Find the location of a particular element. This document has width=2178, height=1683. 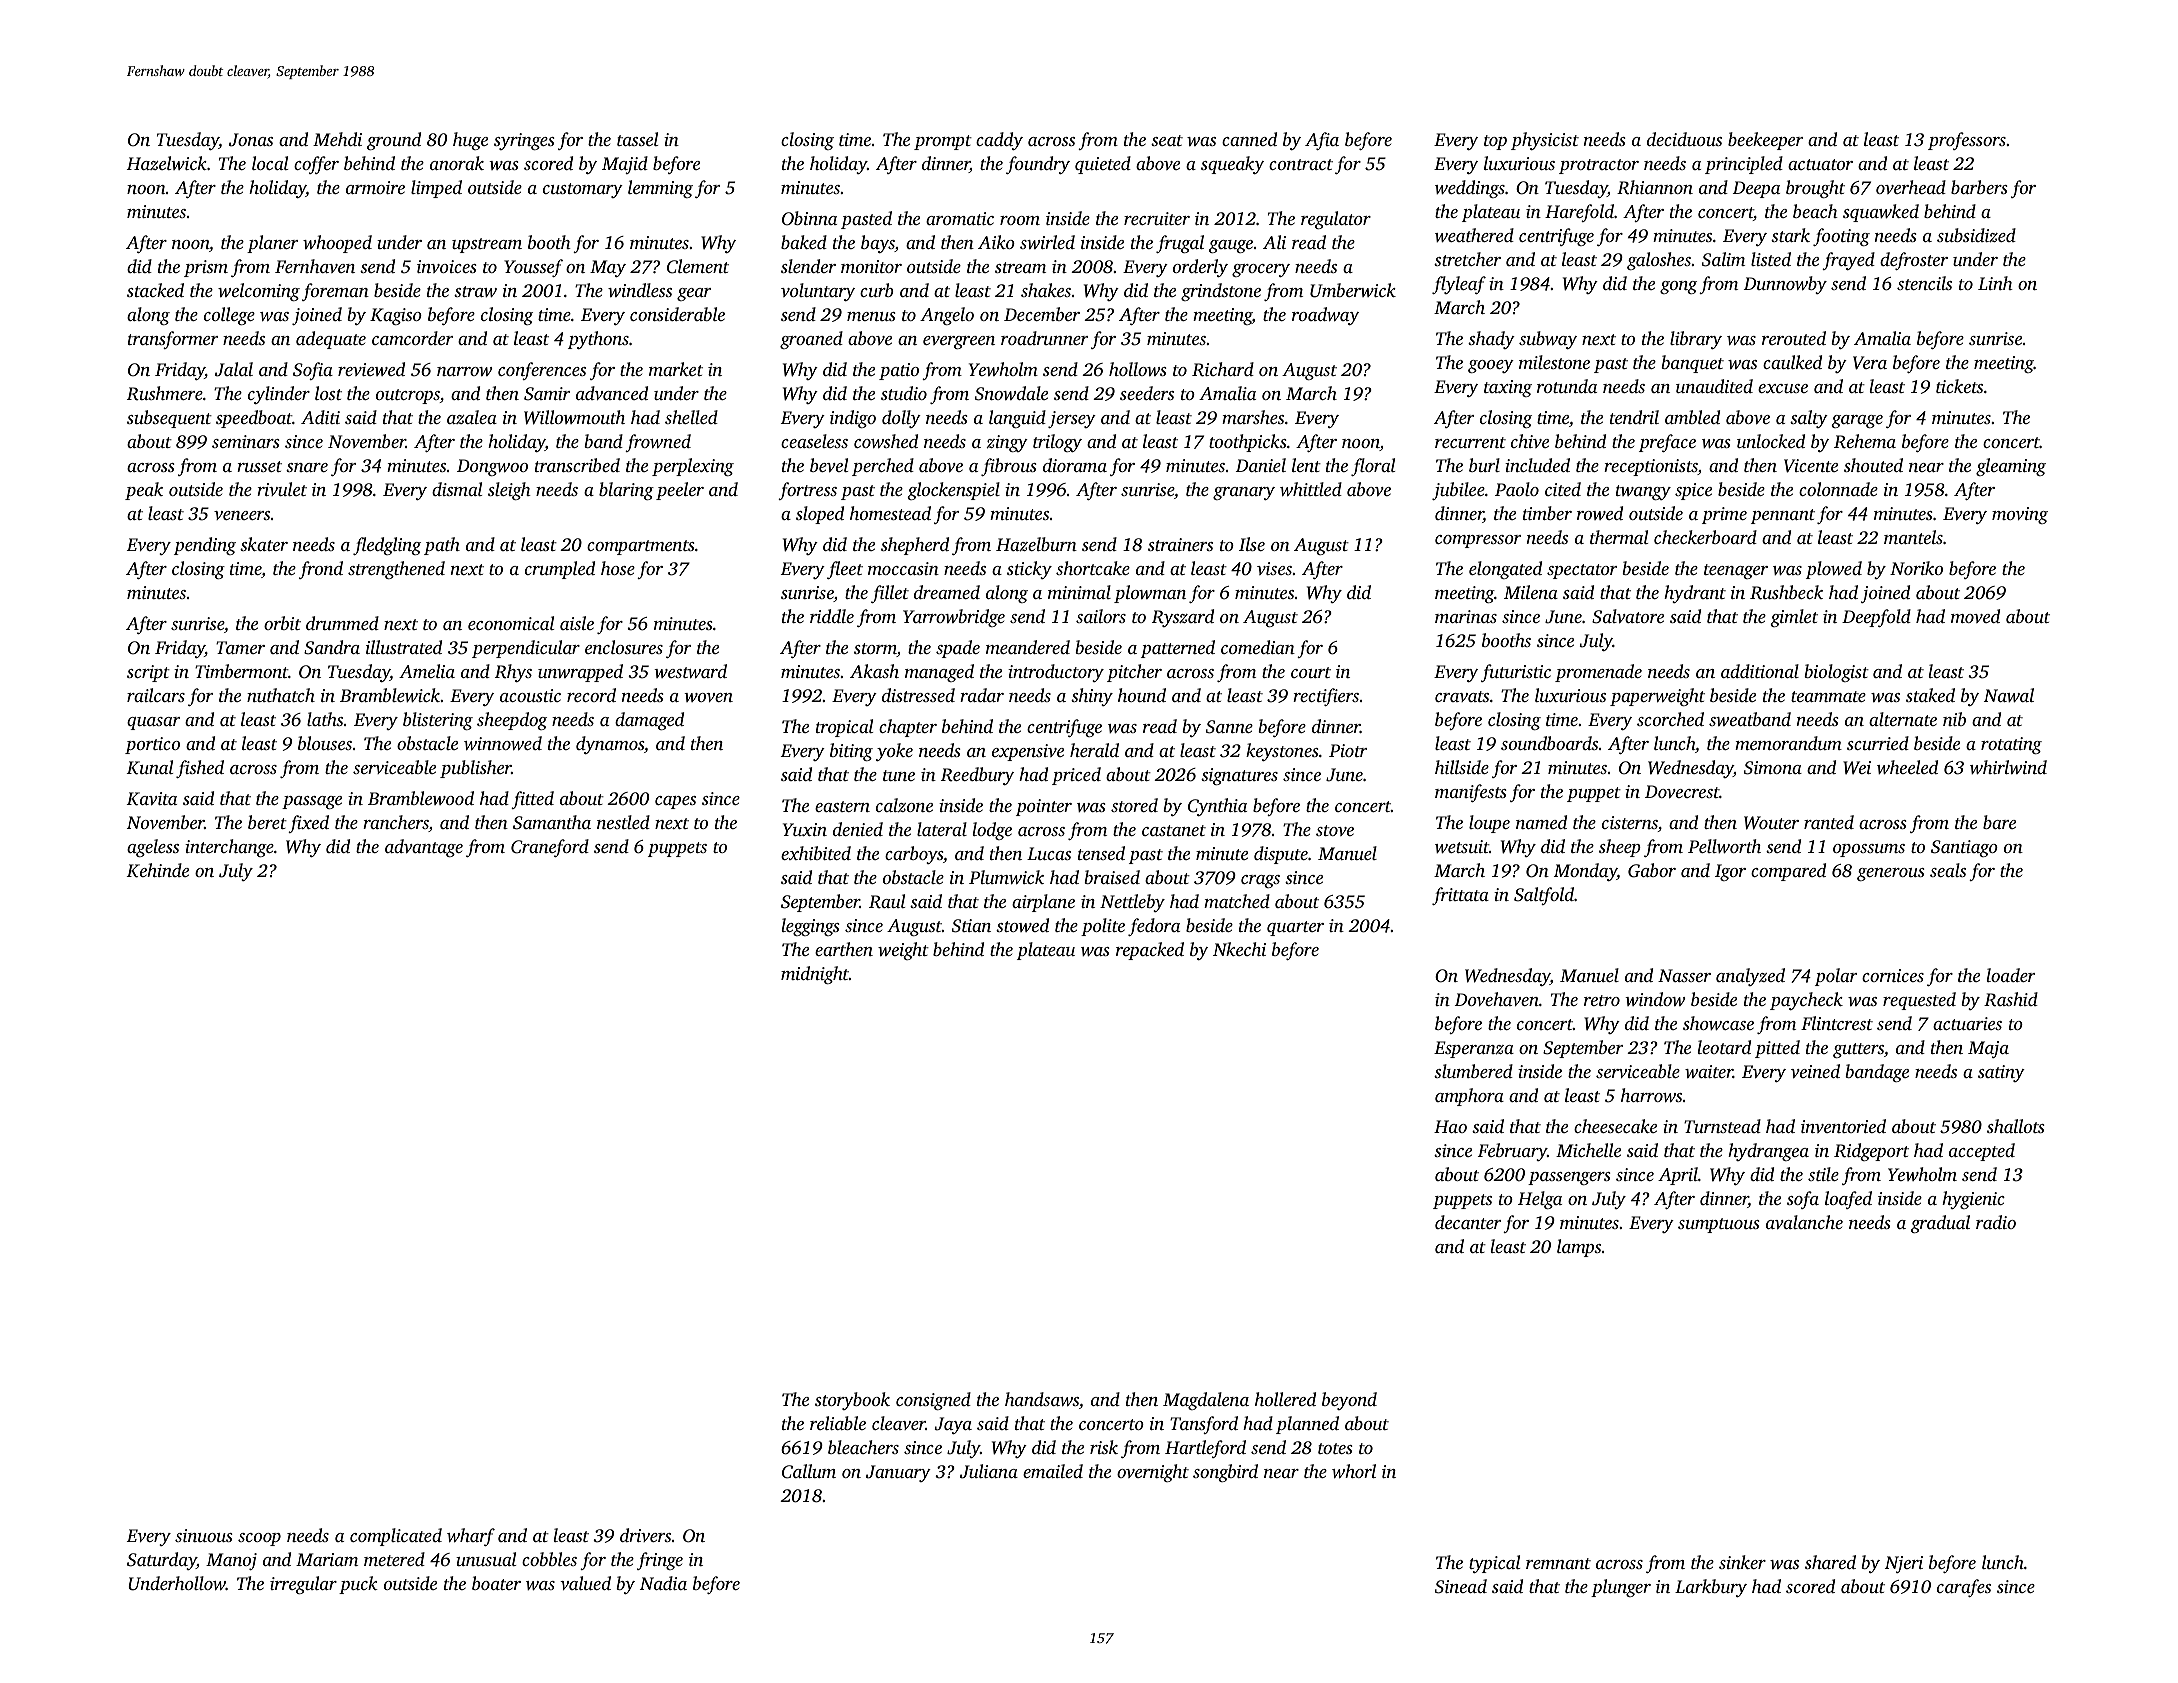

whooped is located at coordinates (337, 244).
